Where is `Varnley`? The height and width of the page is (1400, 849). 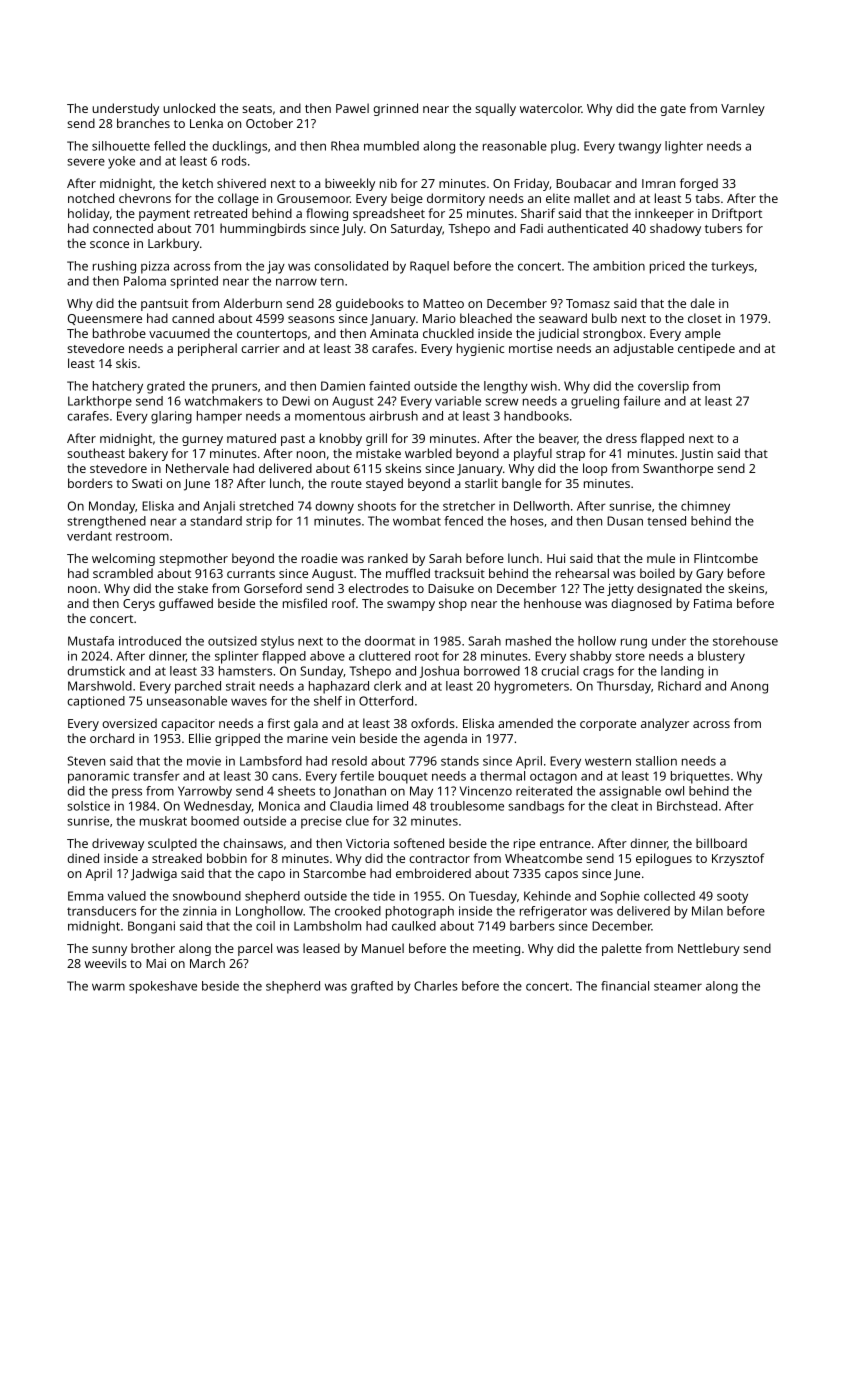 Varnley is located at coordinates (743, 109).
